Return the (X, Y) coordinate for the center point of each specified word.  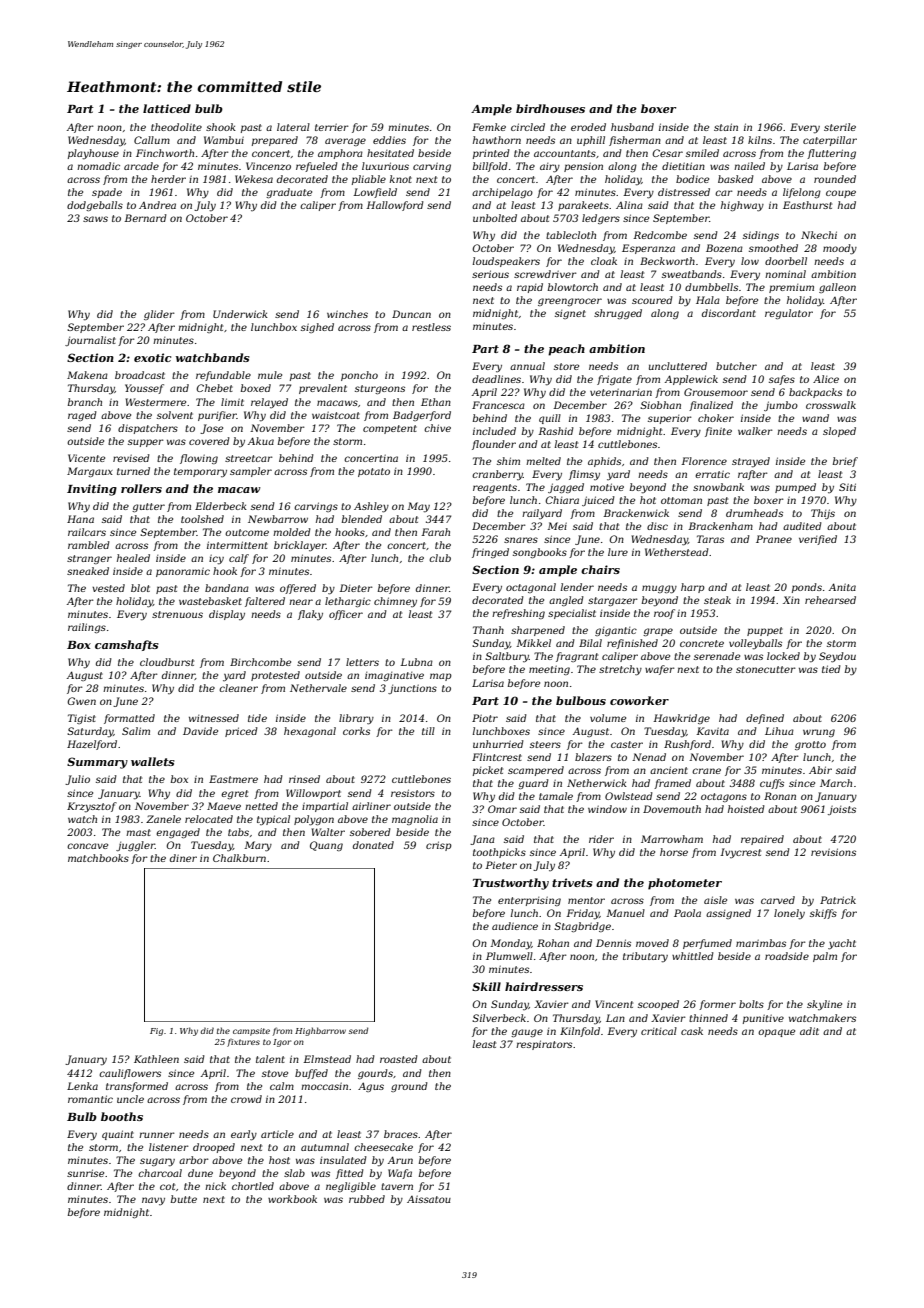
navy (153, 1201)
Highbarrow (320, 1031)
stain (726, 127)
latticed (167, 108)
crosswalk (831, 405)
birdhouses (550, 108)
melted (543, 461)
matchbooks (98, 858)
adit (809, 1031)
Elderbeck (221, 506)
